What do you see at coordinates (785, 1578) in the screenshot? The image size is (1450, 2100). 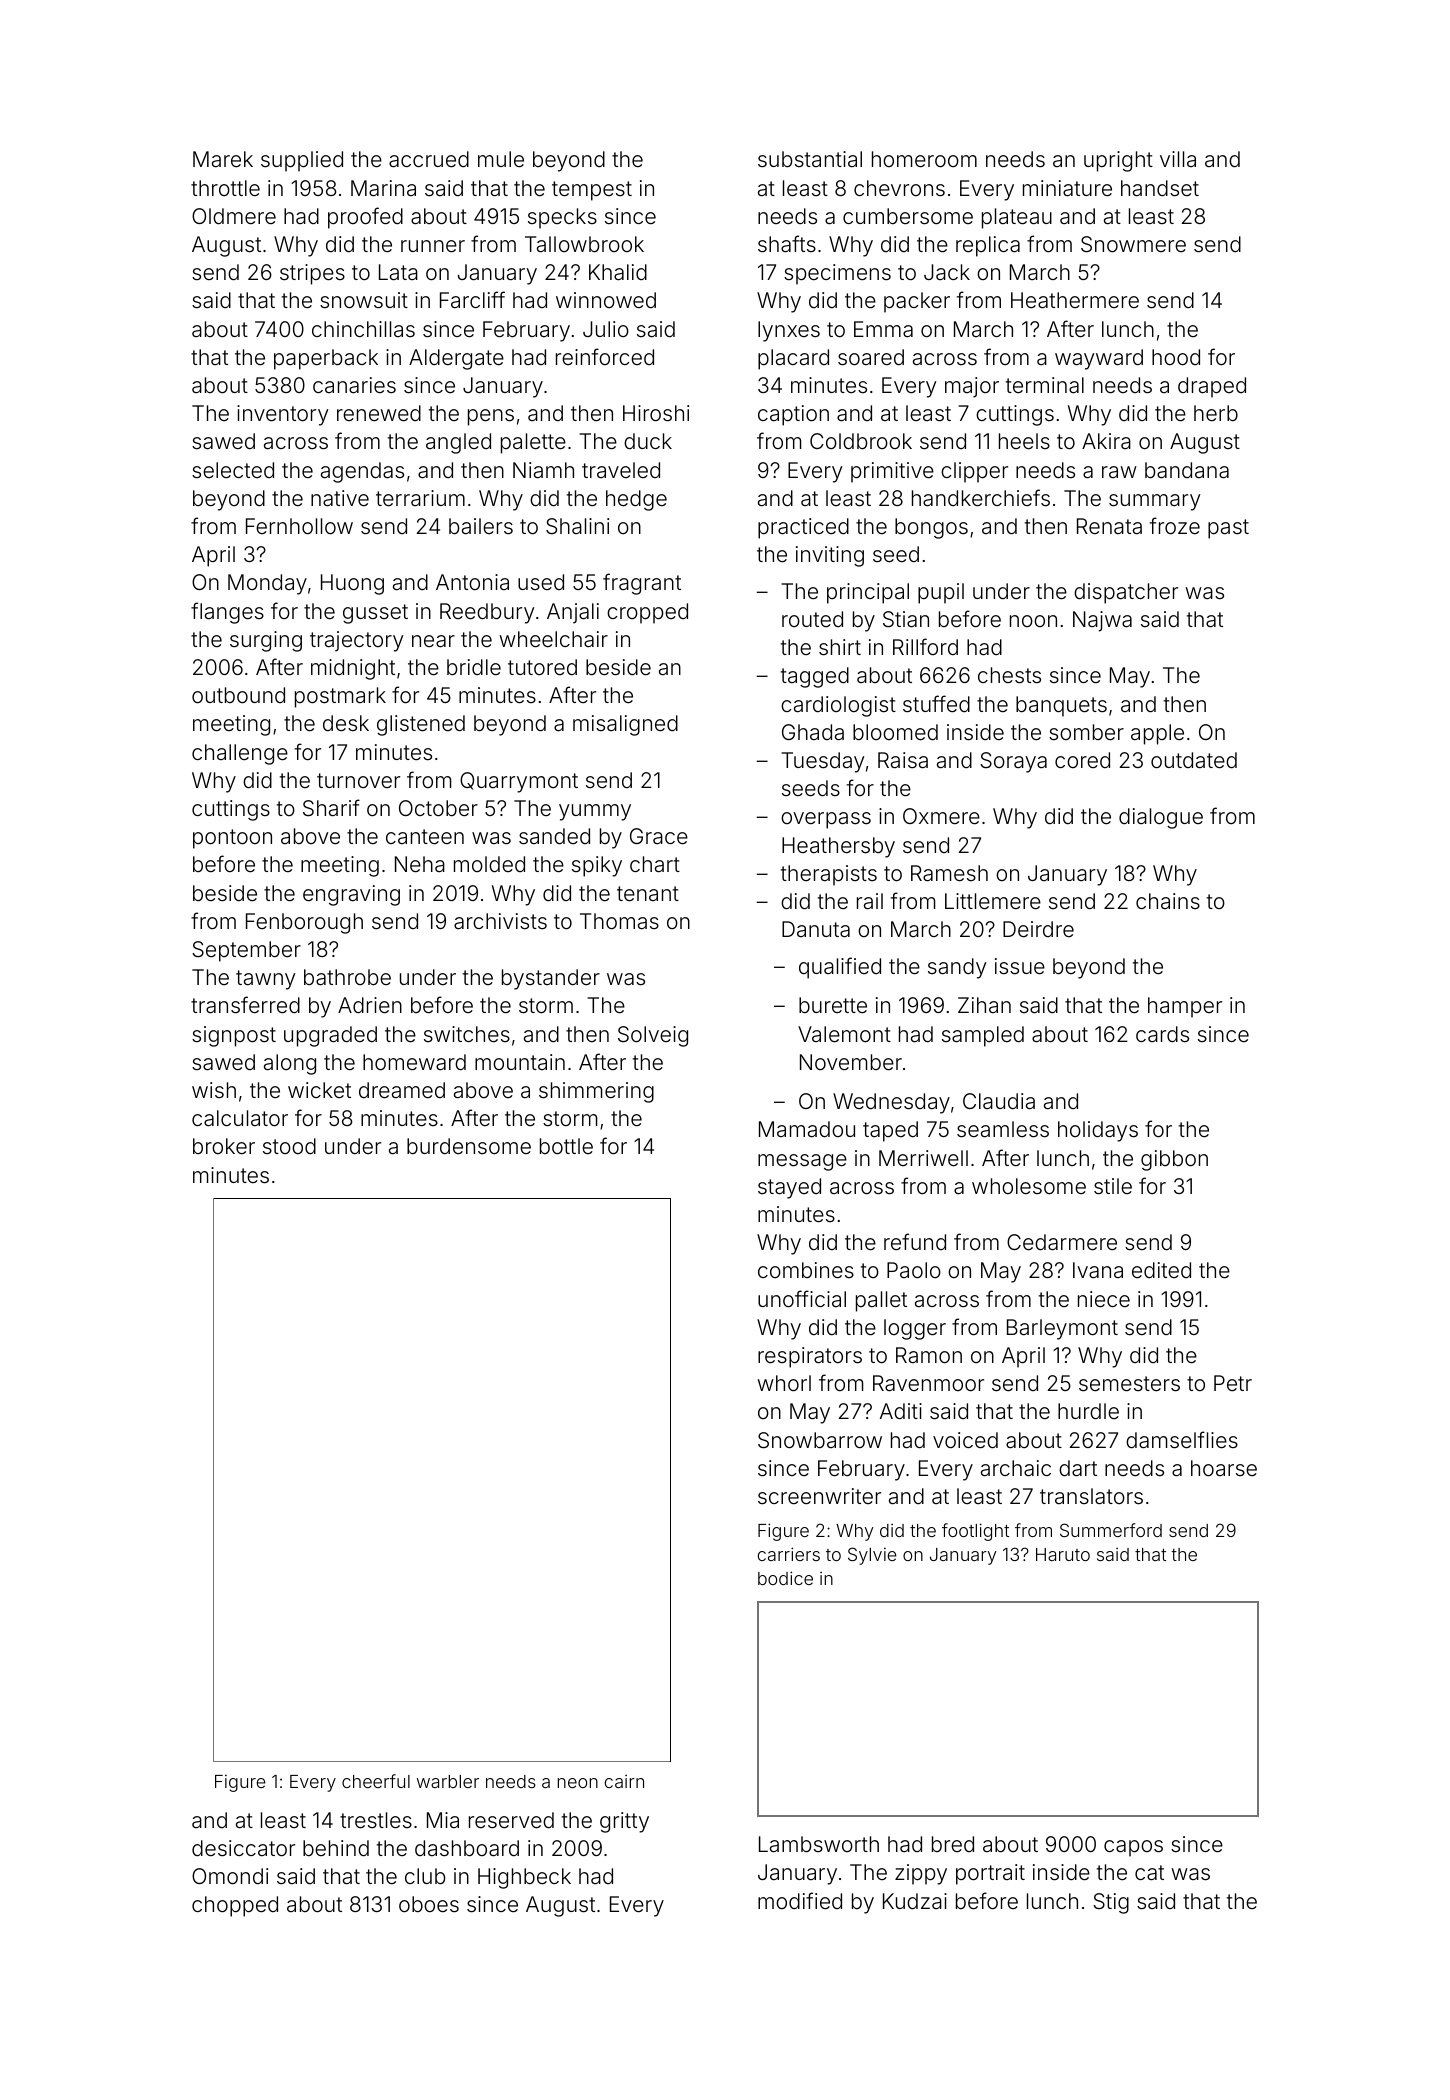 I see `bodice` at bounding box center [785, 1578].
